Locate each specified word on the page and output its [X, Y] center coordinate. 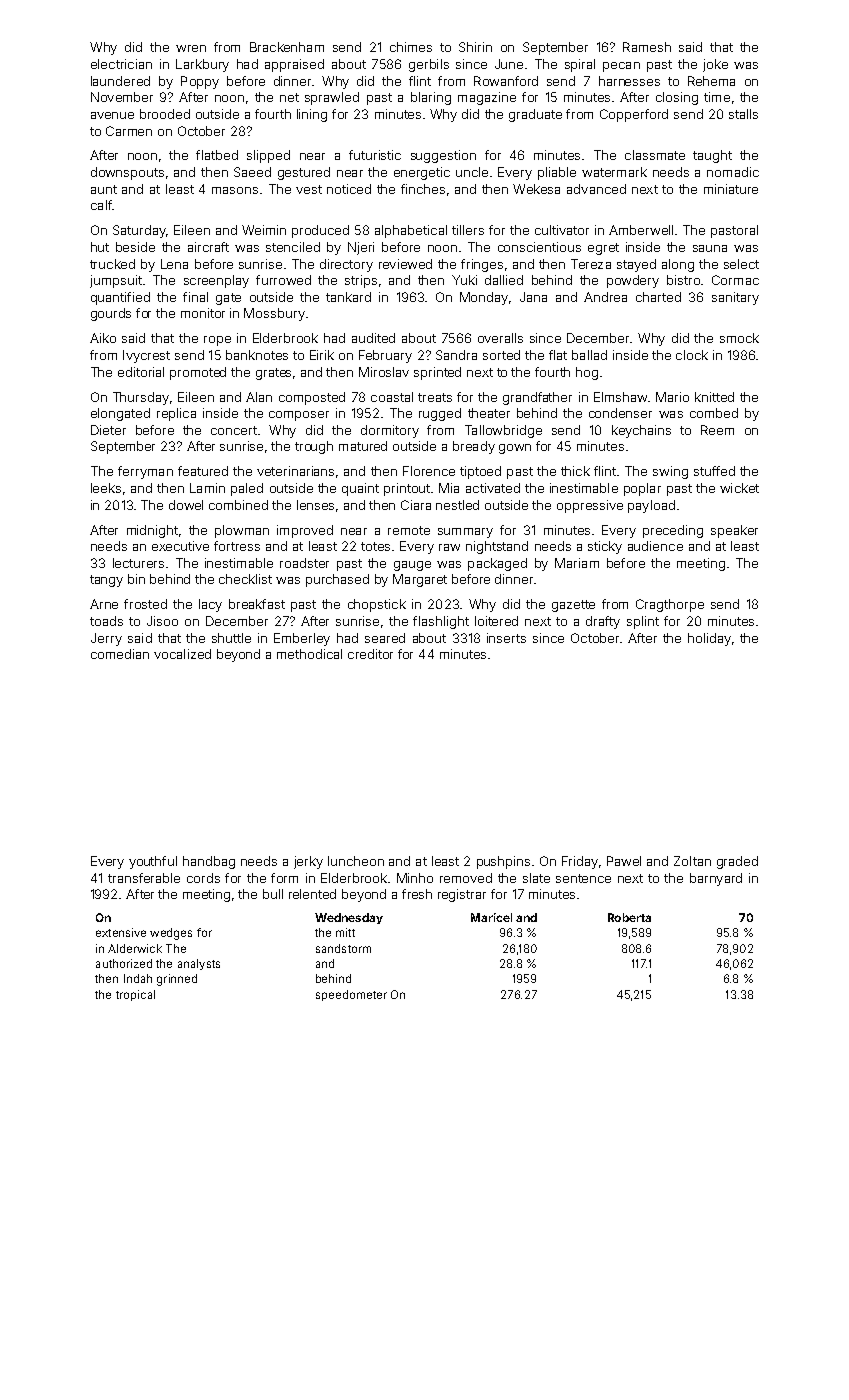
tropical [135, 995]
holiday [709, 639]
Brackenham [287, 47]
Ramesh [647, 47]
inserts [506, 638]
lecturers [138, 563]
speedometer [351, 995]
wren [191, 48]
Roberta [629, 917]
